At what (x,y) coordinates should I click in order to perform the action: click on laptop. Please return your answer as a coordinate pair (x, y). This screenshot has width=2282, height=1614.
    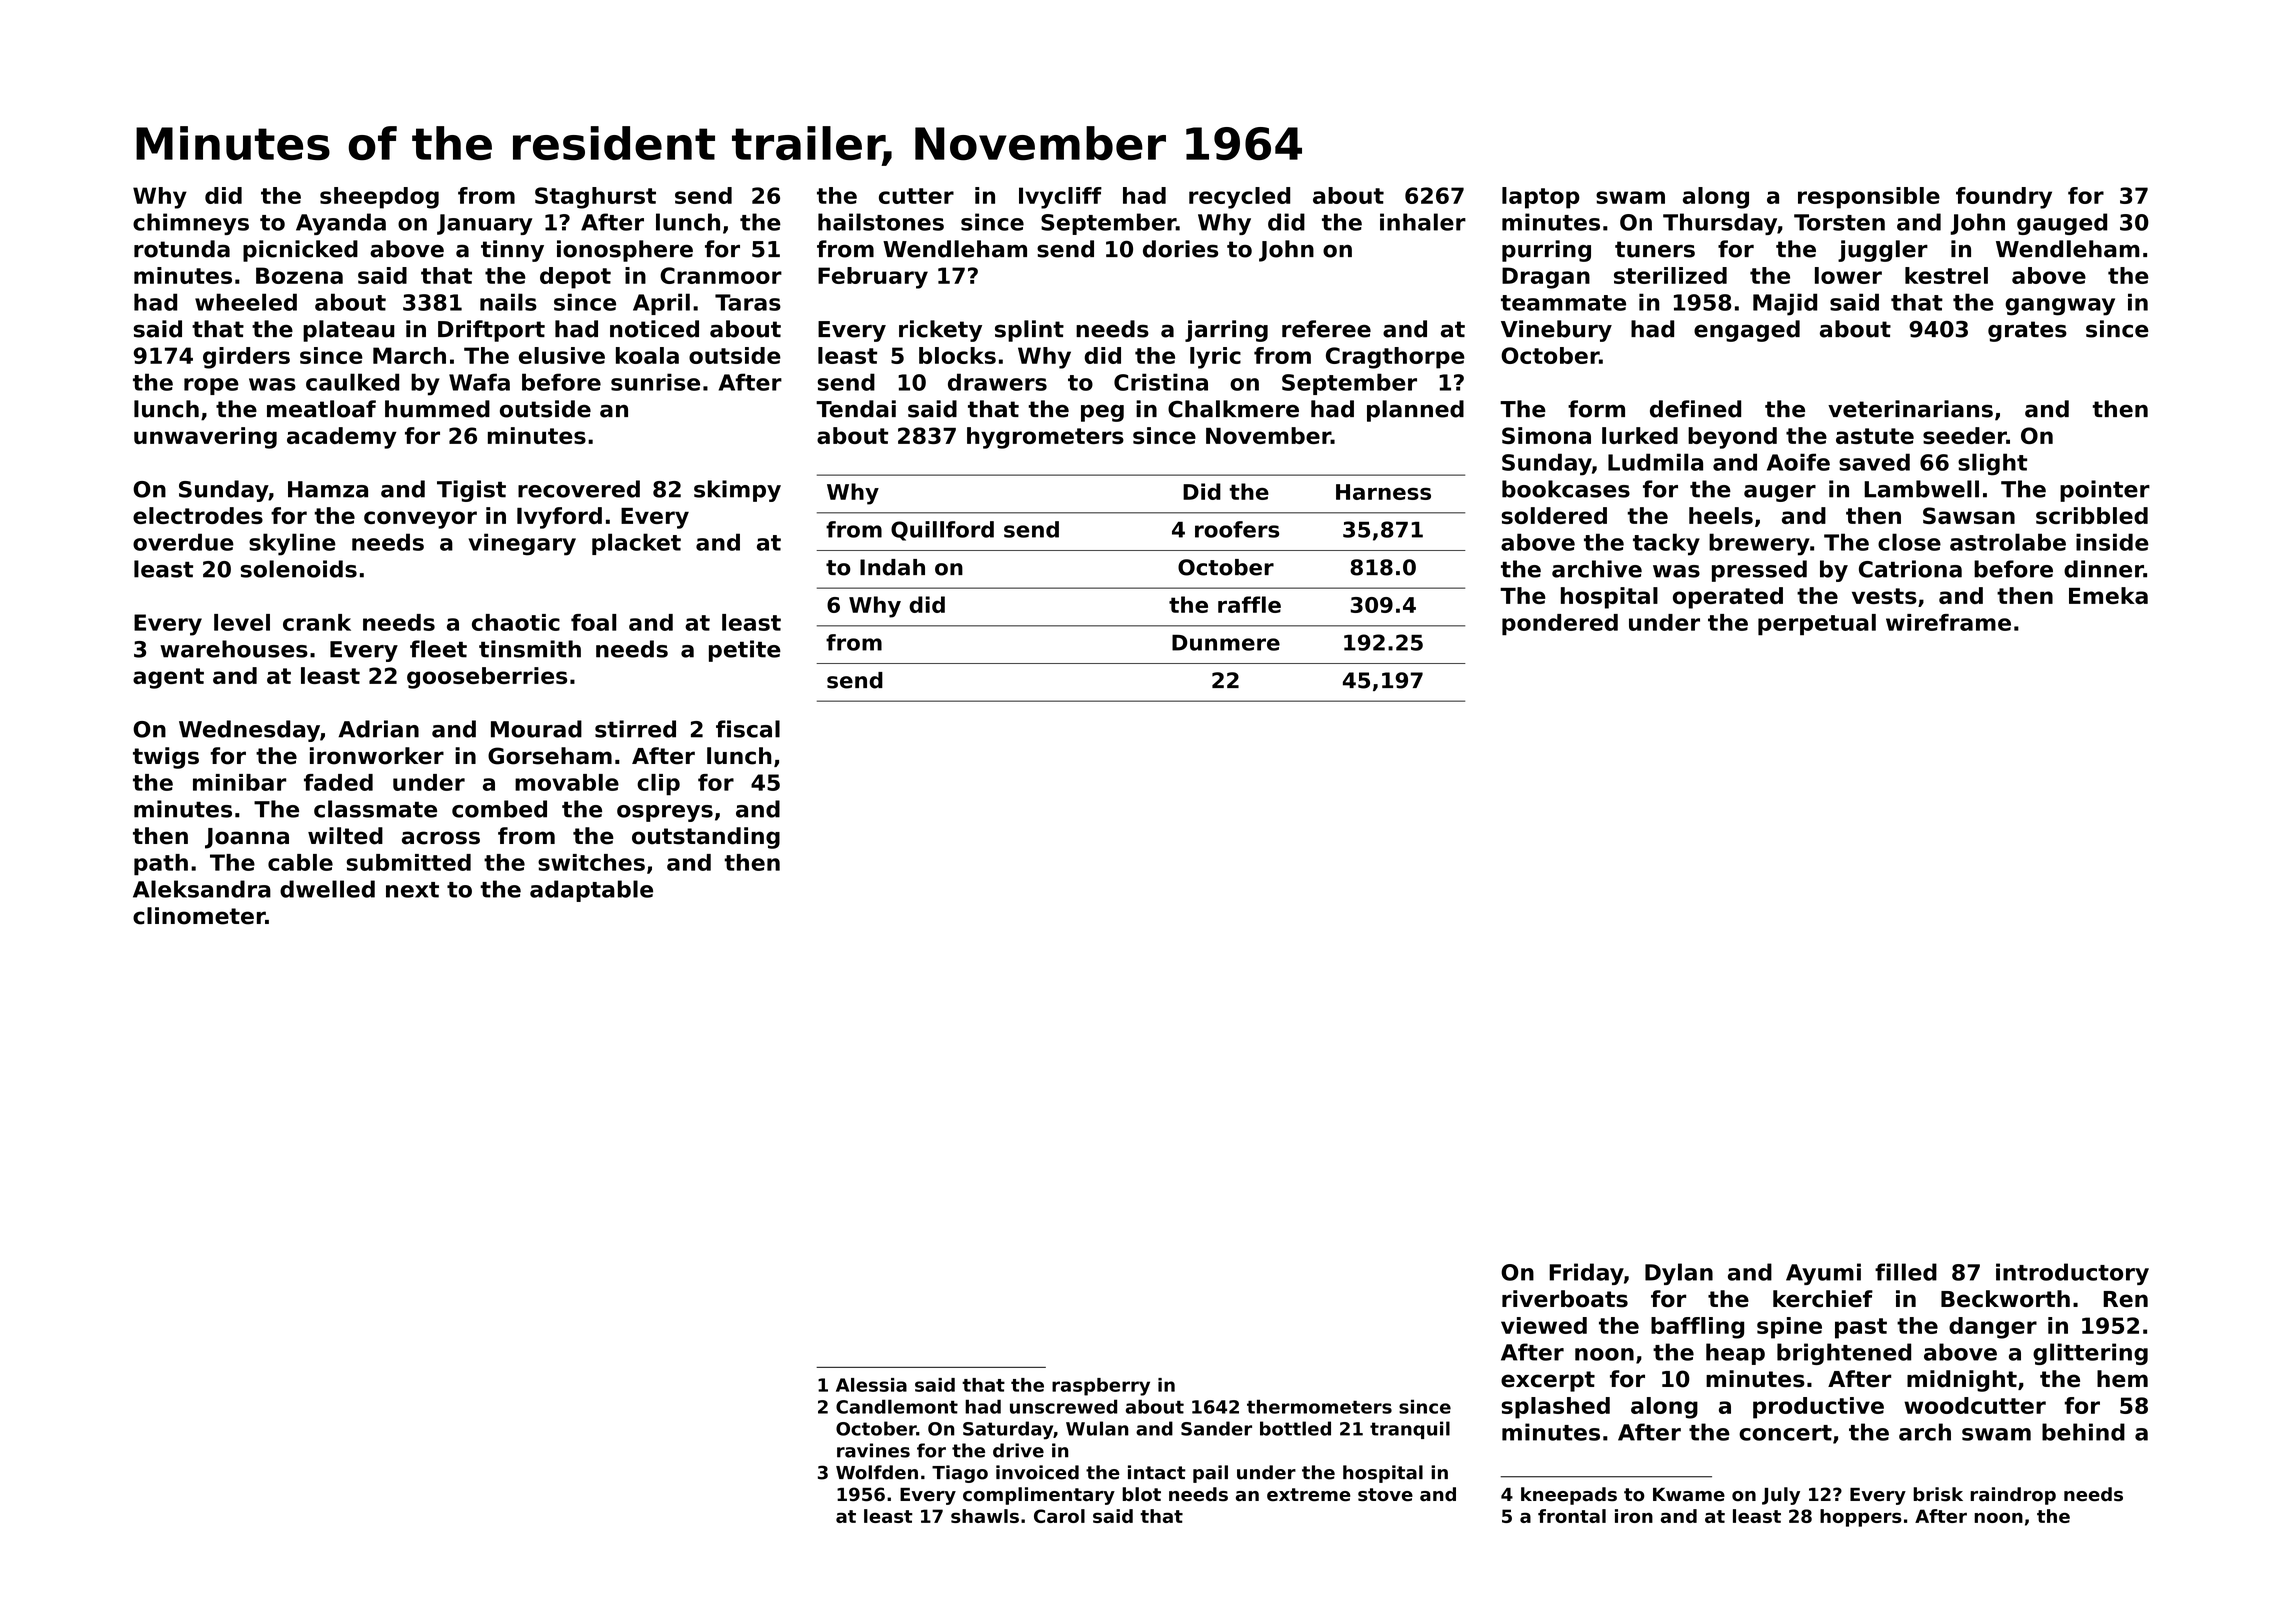
    Looking at the image, I should click on (1541, 198).
